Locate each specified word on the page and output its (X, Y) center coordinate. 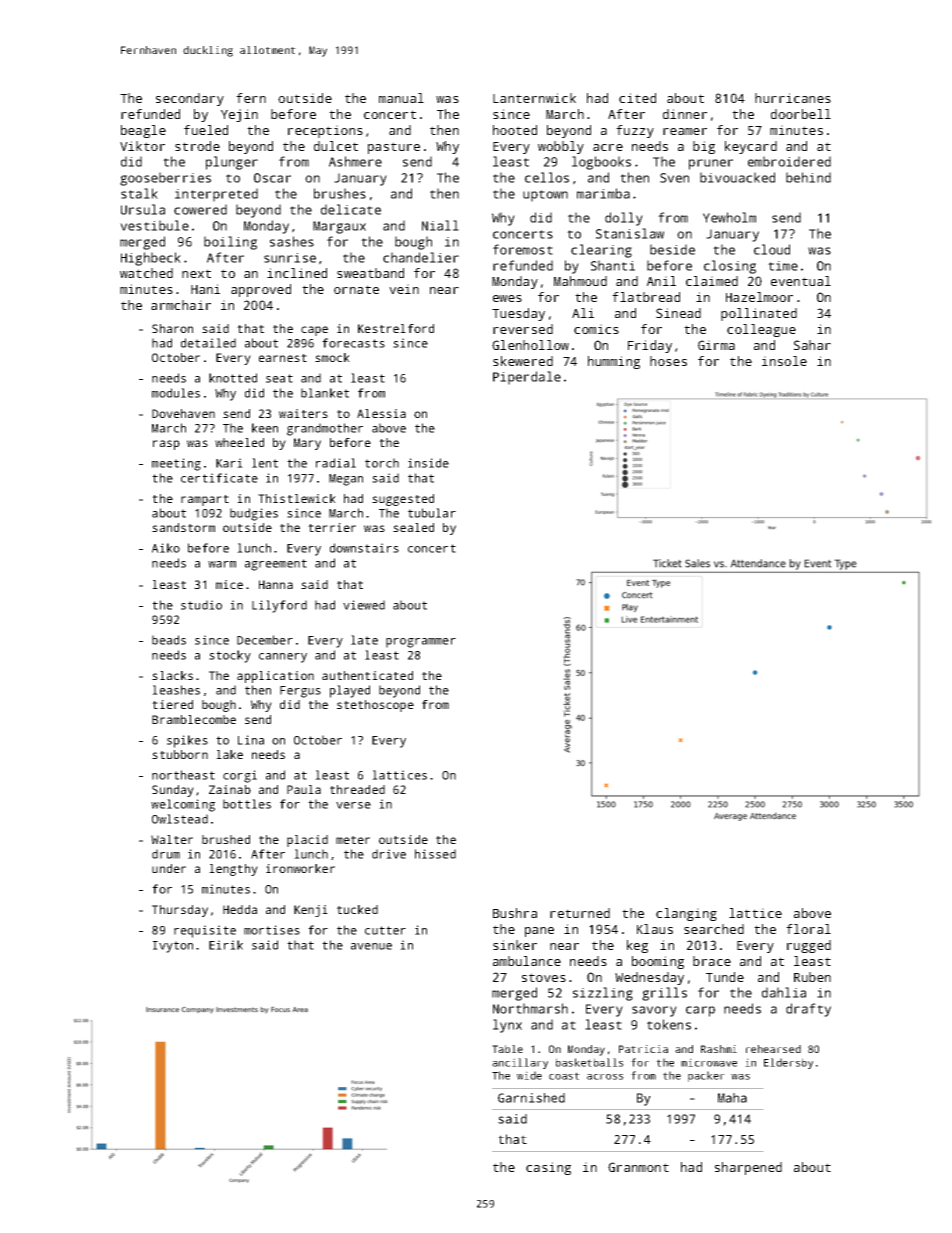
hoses (668, 361)
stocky (230, 656)
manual (401, 98)
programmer (421, 643)
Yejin (239, 115)
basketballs (590, 1062)
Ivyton (173, 947)
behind (808, 177)
